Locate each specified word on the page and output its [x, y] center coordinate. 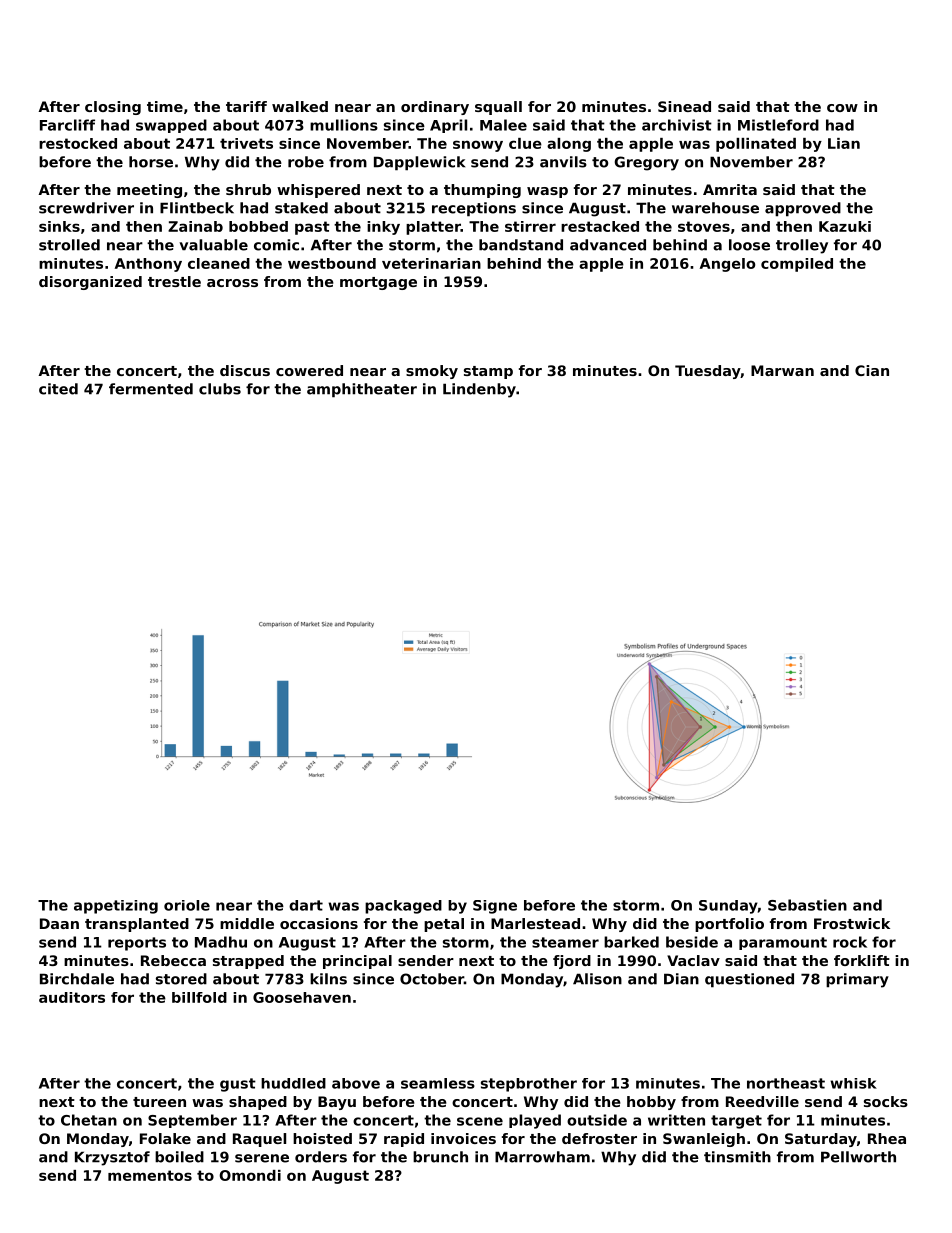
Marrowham [542, 1157]
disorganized [90, 283]
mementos [150, 1175]
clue [525, 143]
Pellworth [858, 1157]
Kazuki [845, 226]
